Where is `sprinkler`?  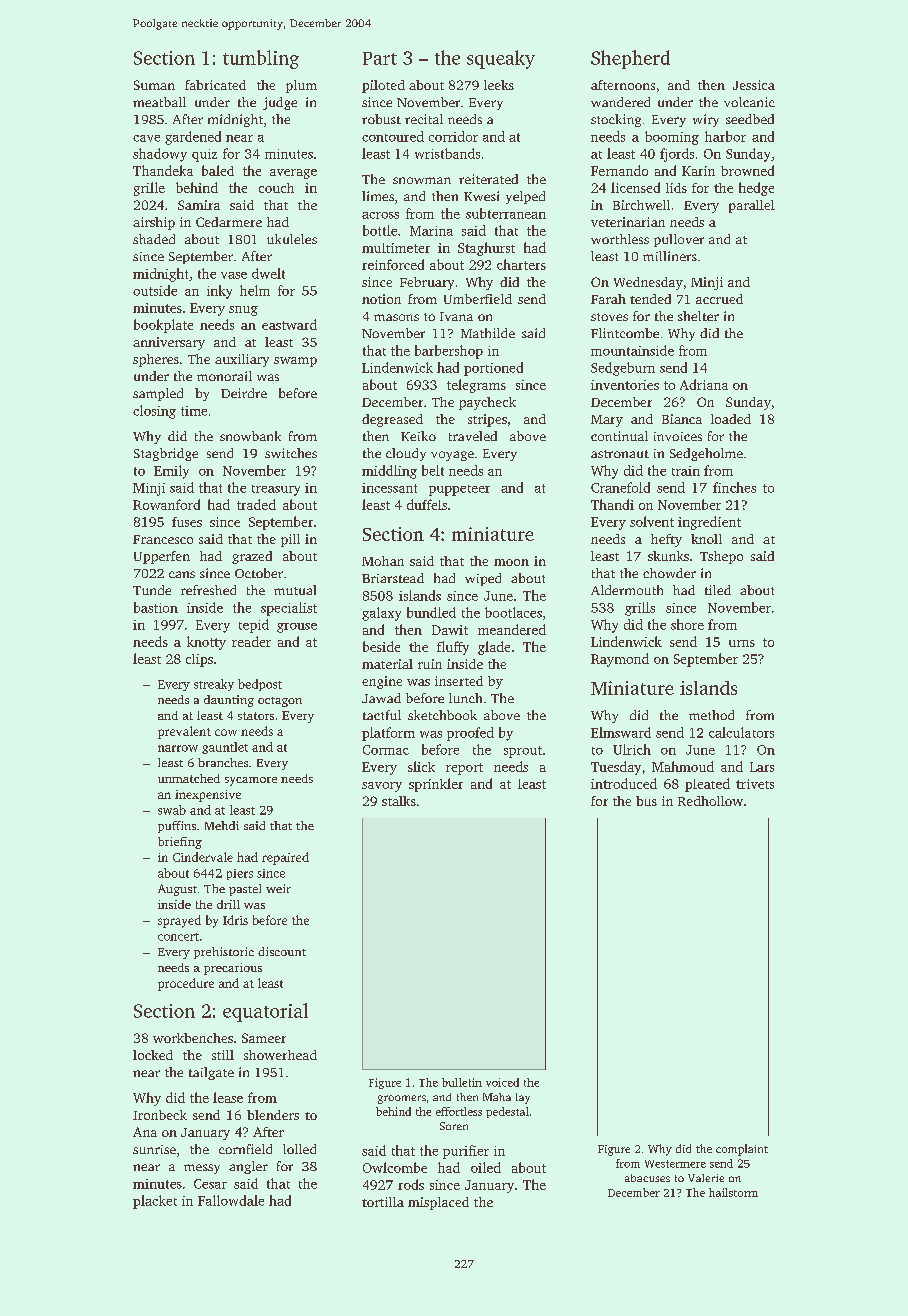
sprinkler is located at coordinates (436, 785).
